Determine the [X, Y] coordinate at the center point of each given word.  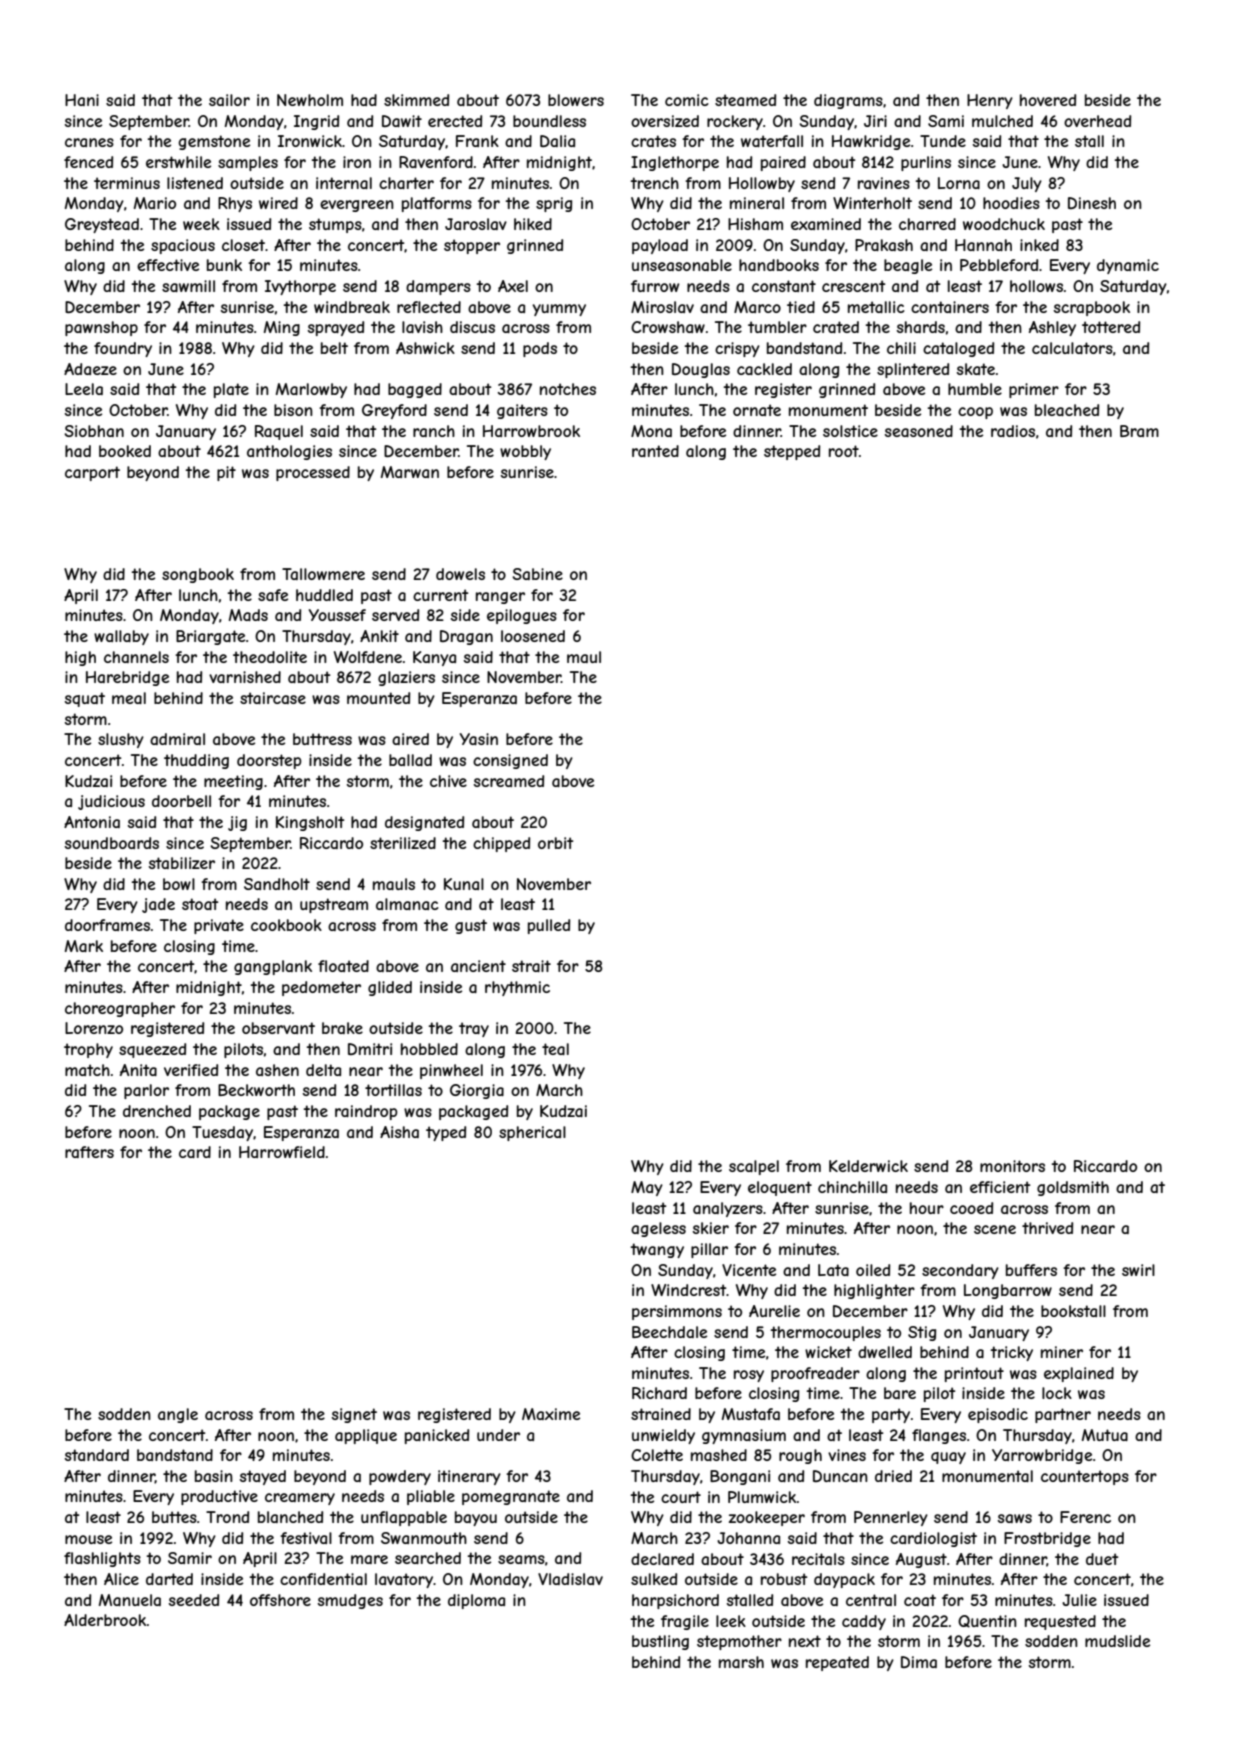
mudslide [1117, 1641]
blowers [576, 100]
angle [178, 1415]
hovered [1048, 100]
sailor [229, 100]
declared [662, 1559]
